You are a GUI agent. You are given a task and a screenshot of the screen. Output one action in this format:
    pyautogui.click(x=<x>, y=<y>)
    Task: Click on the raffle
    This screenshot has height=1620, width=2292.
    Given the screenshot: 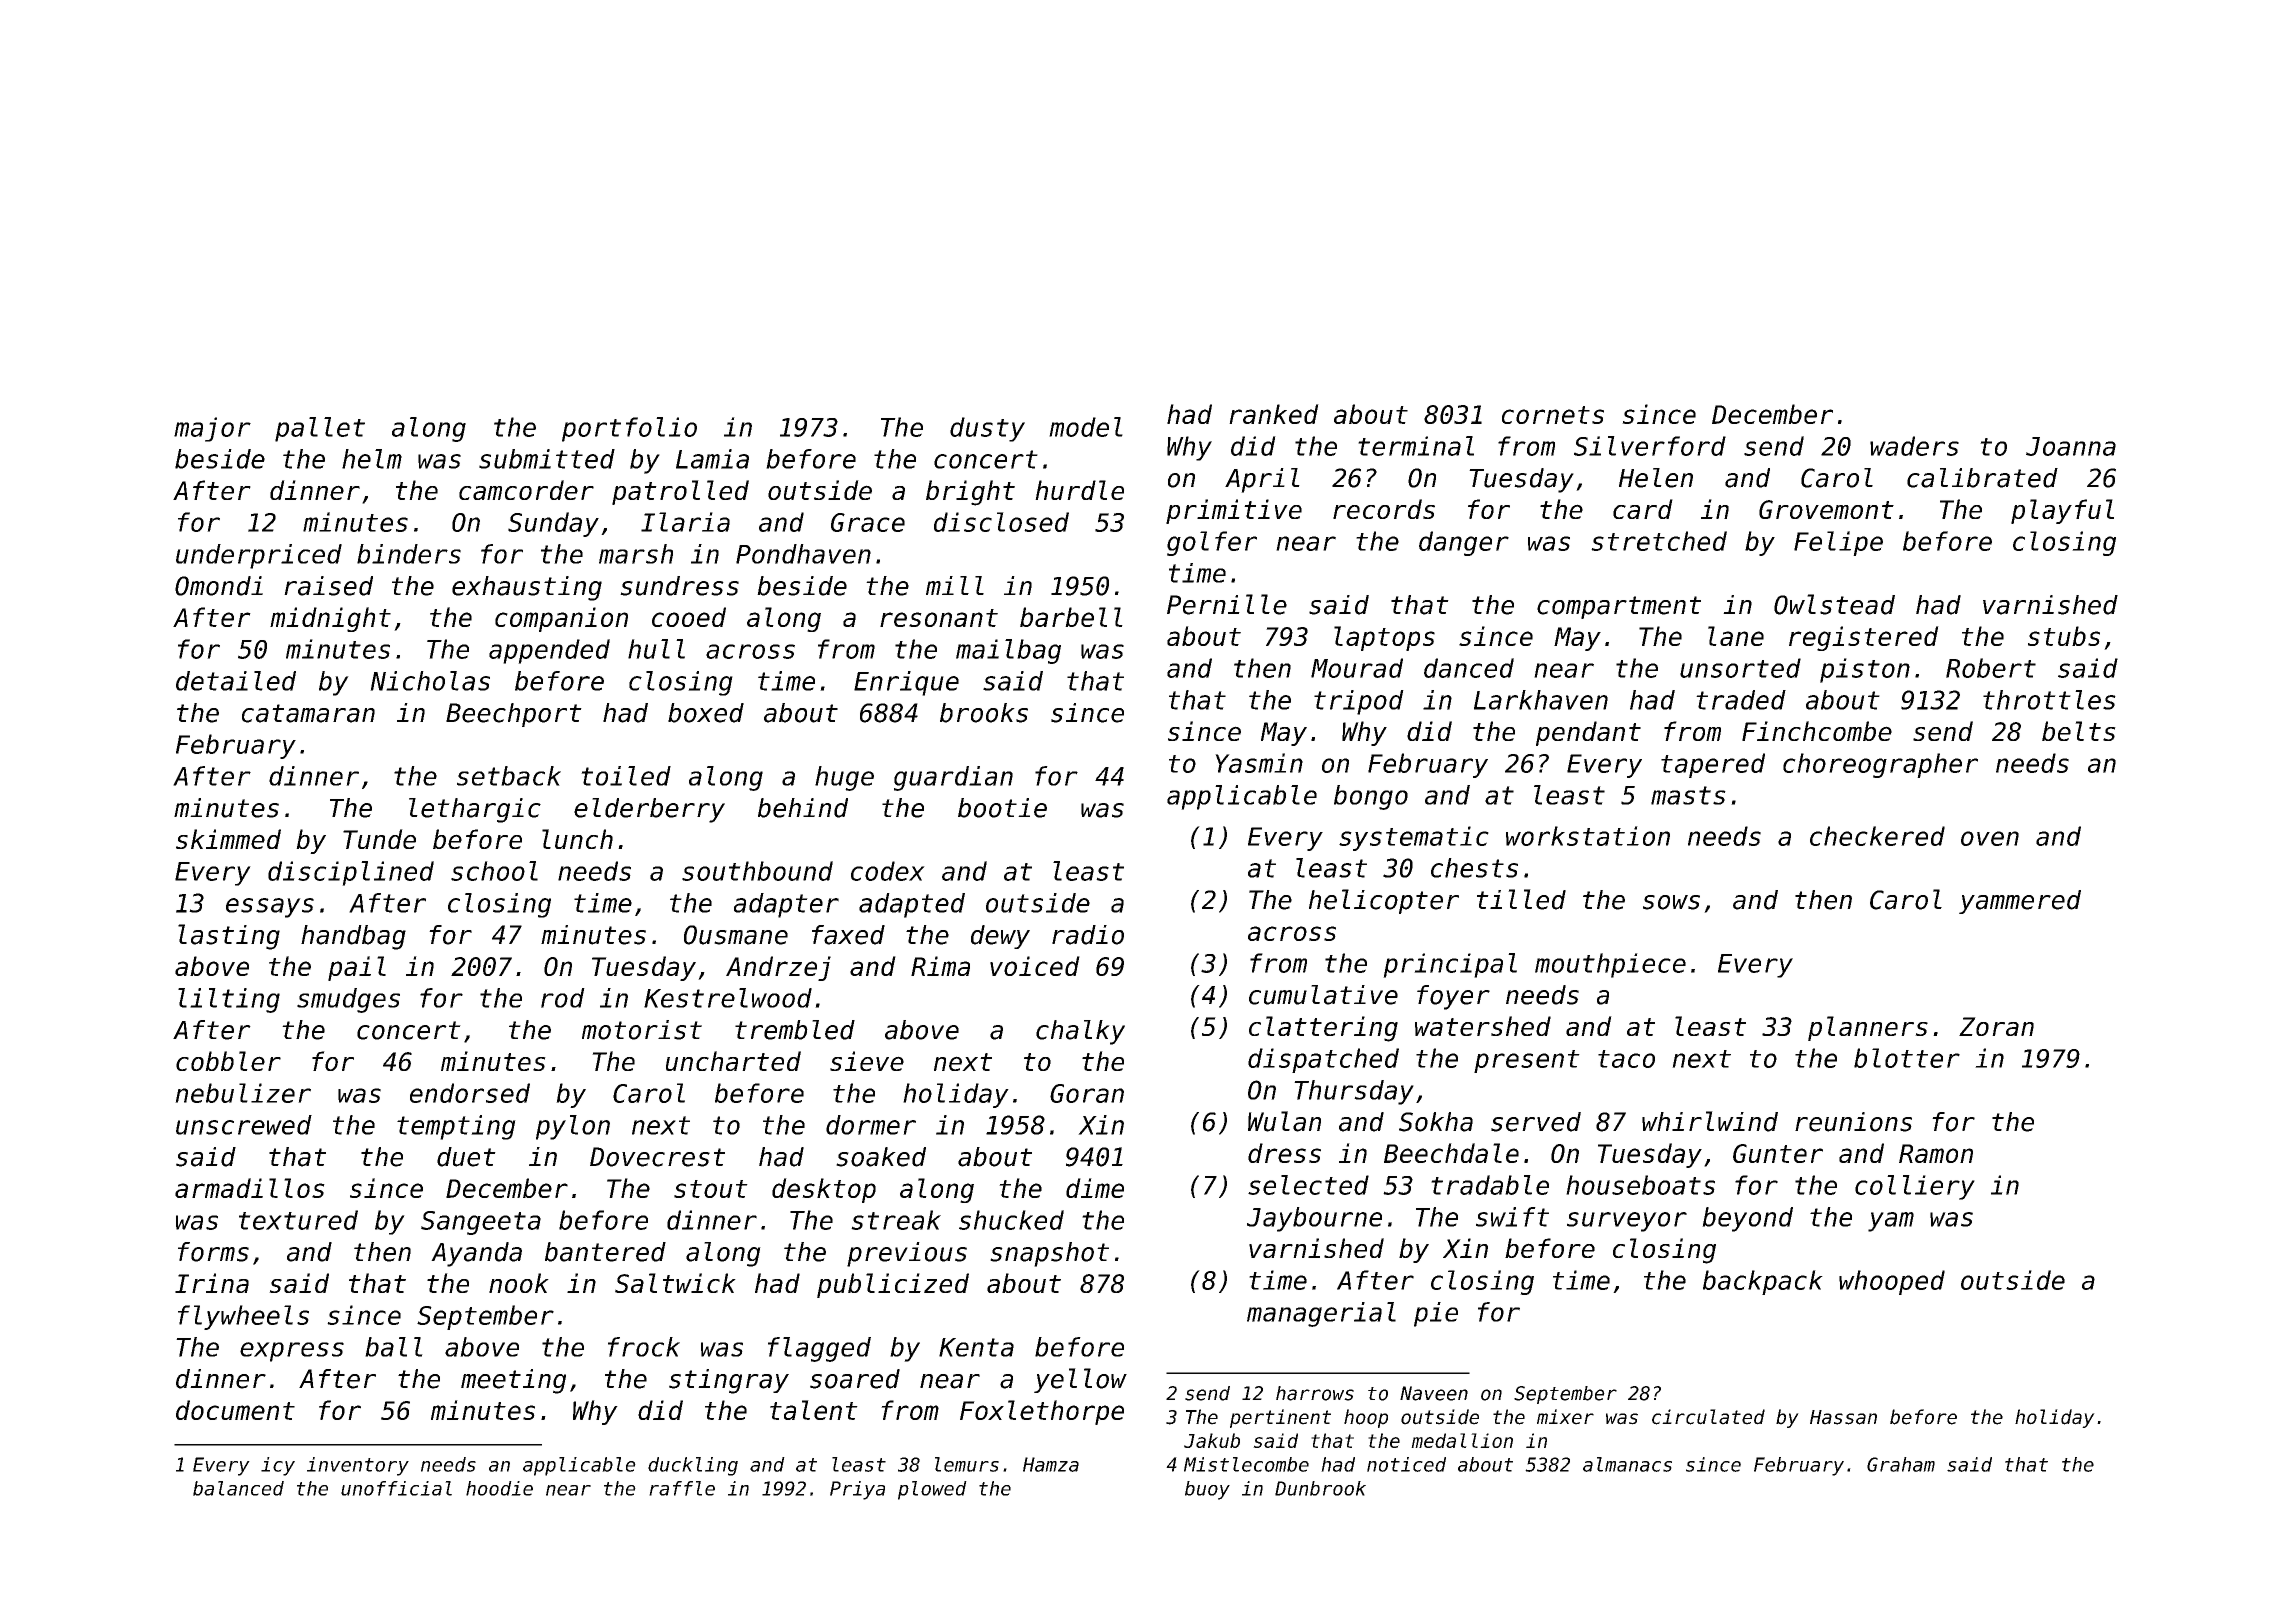 What is the action you would take?
    pyautogui.click(x=682, y=1488)
